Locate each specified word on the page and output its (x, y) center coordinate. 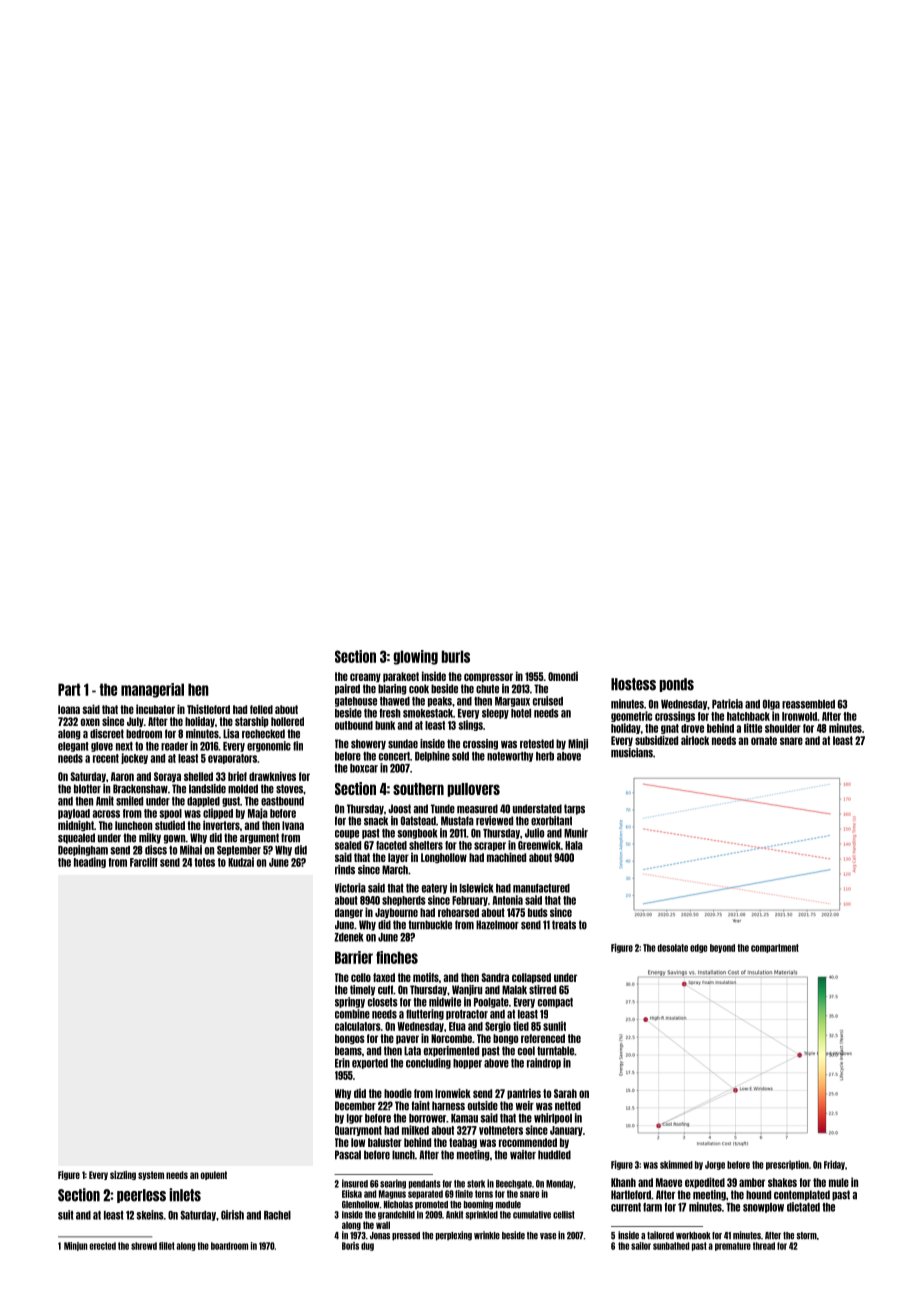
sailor (641, 1246)
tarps (574, 809)
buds (538, 912)
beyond (722, 948)
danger (349, 913)
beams (348, 1051)
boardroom (229, 1246)
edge (699, 948)
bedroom (144, 734)
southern (418, 789)
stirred (542, 990)
